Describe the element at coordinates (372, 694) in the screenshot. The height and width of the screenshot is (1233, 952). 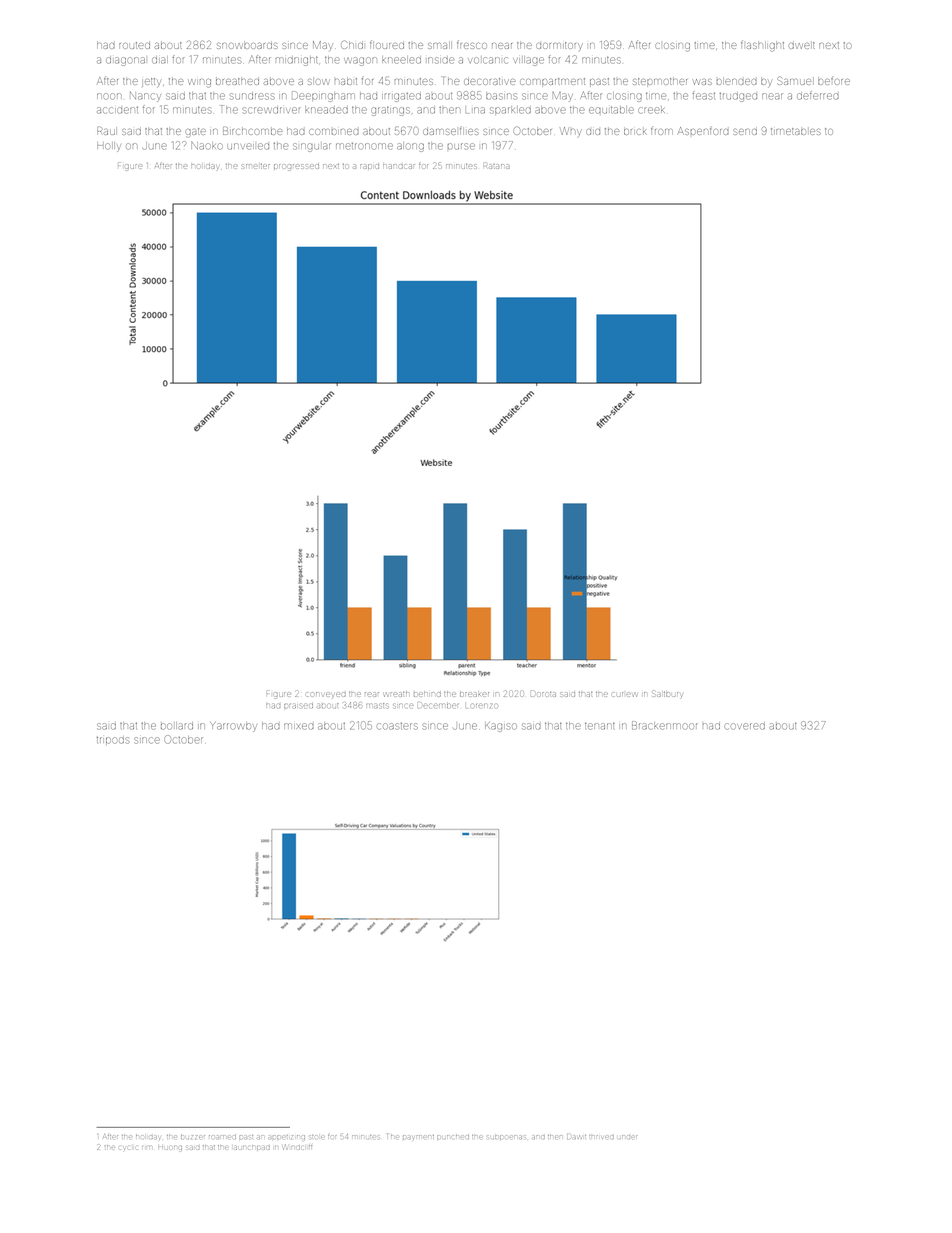
I see `rear` at that location.
